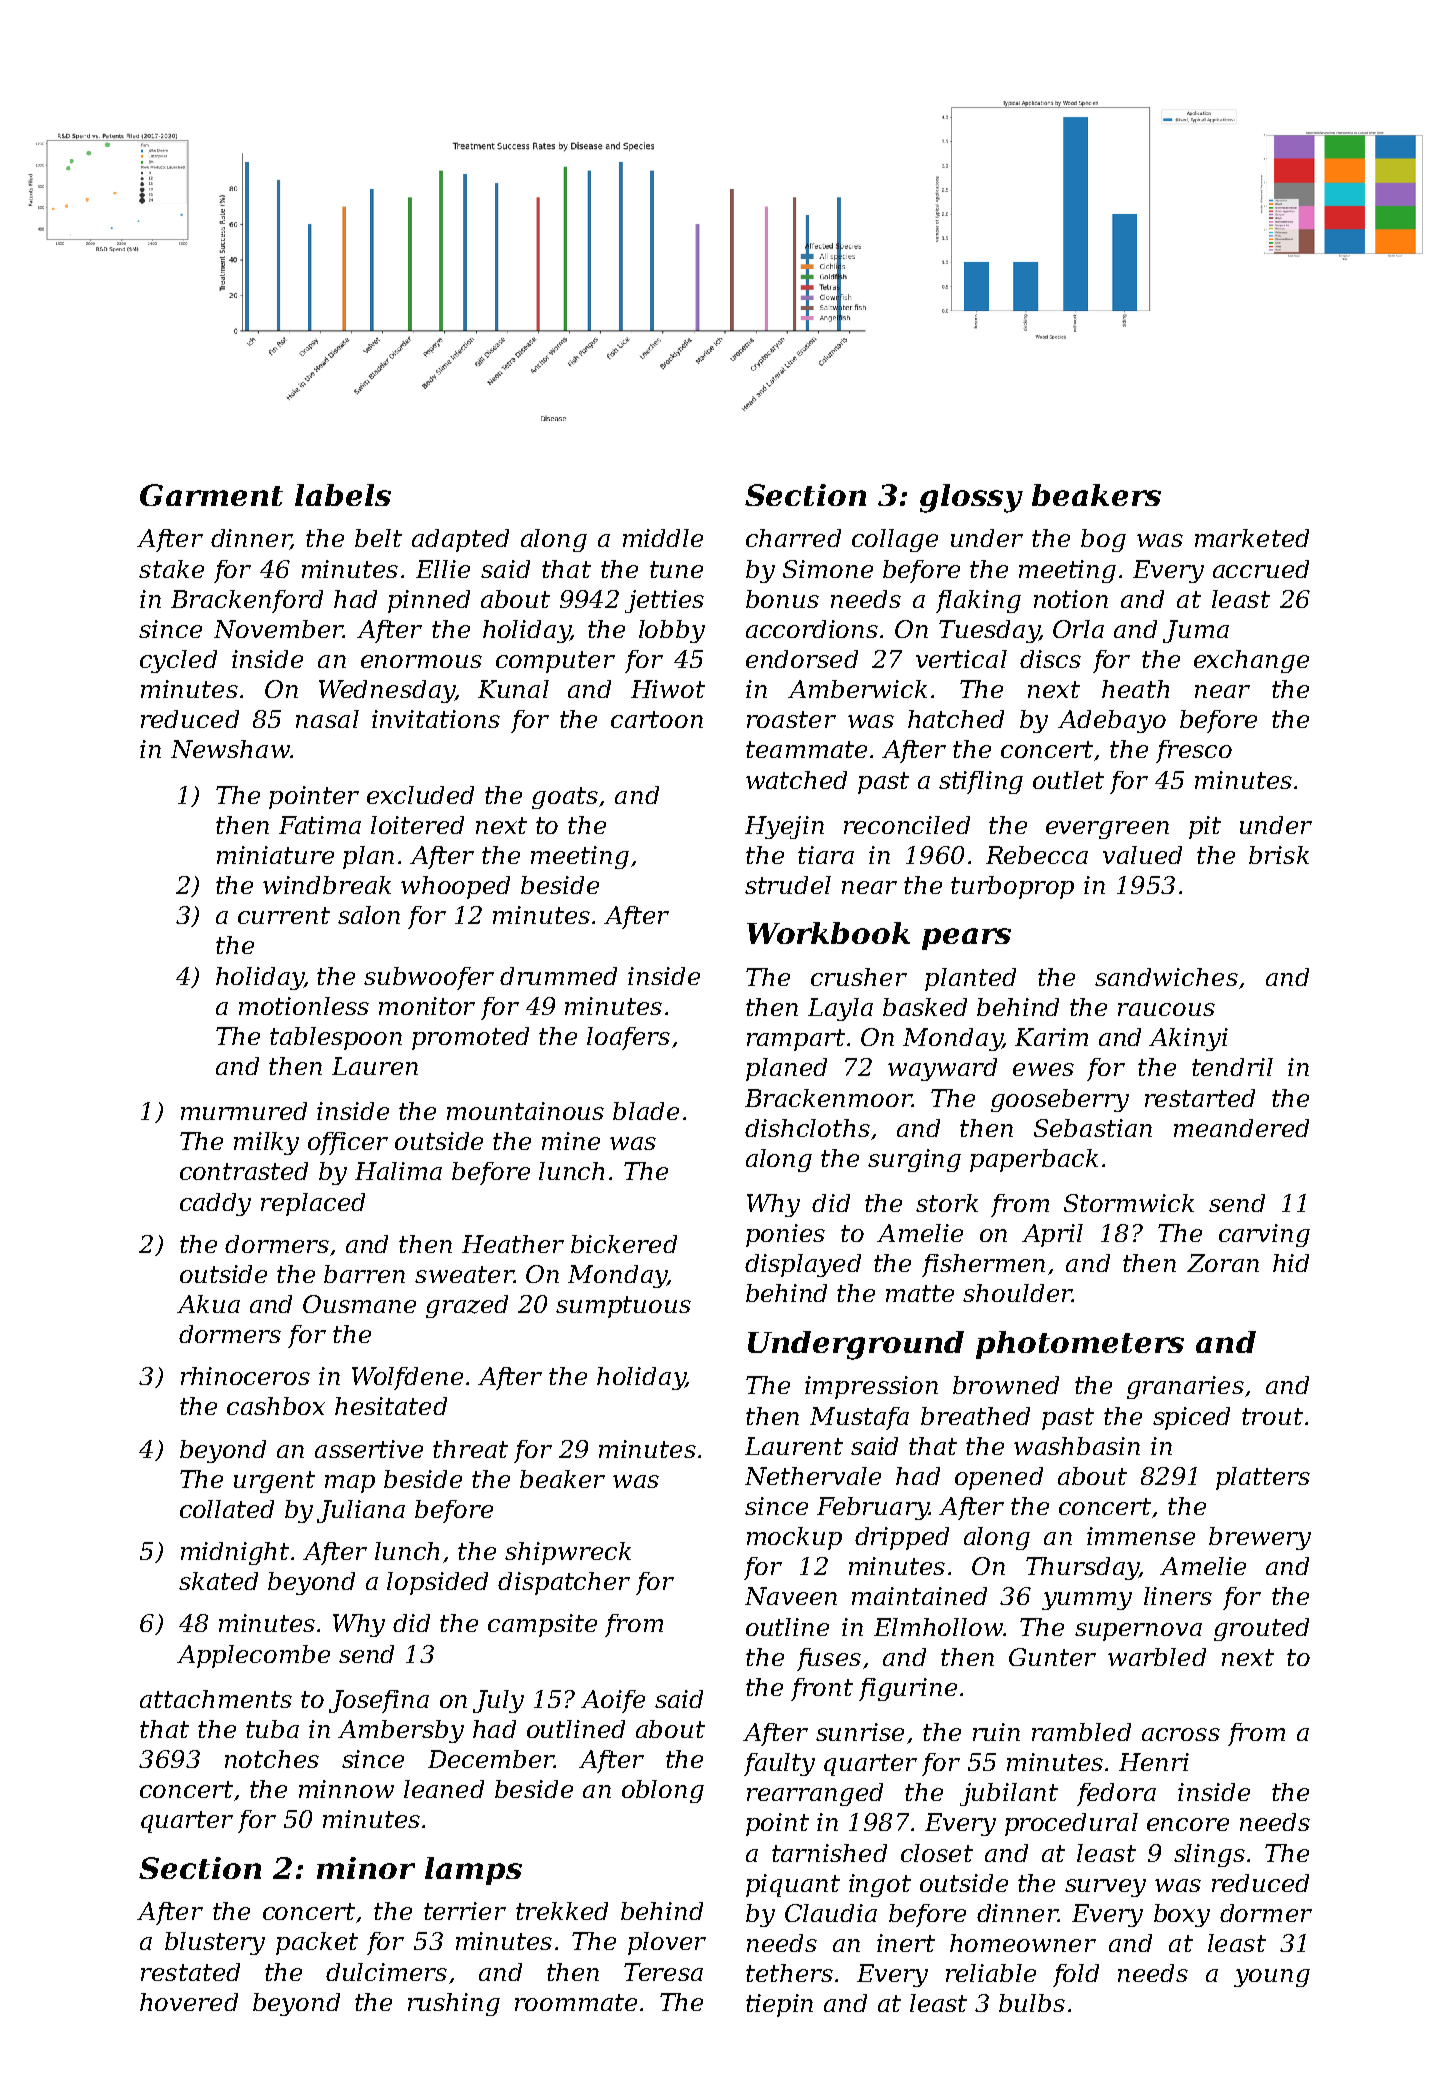 The width and height of the document is (1450, 2100). What do you see at coordinates (1252, 538) in the document?
I see `marketed` at bounding box center [1252, 538].
